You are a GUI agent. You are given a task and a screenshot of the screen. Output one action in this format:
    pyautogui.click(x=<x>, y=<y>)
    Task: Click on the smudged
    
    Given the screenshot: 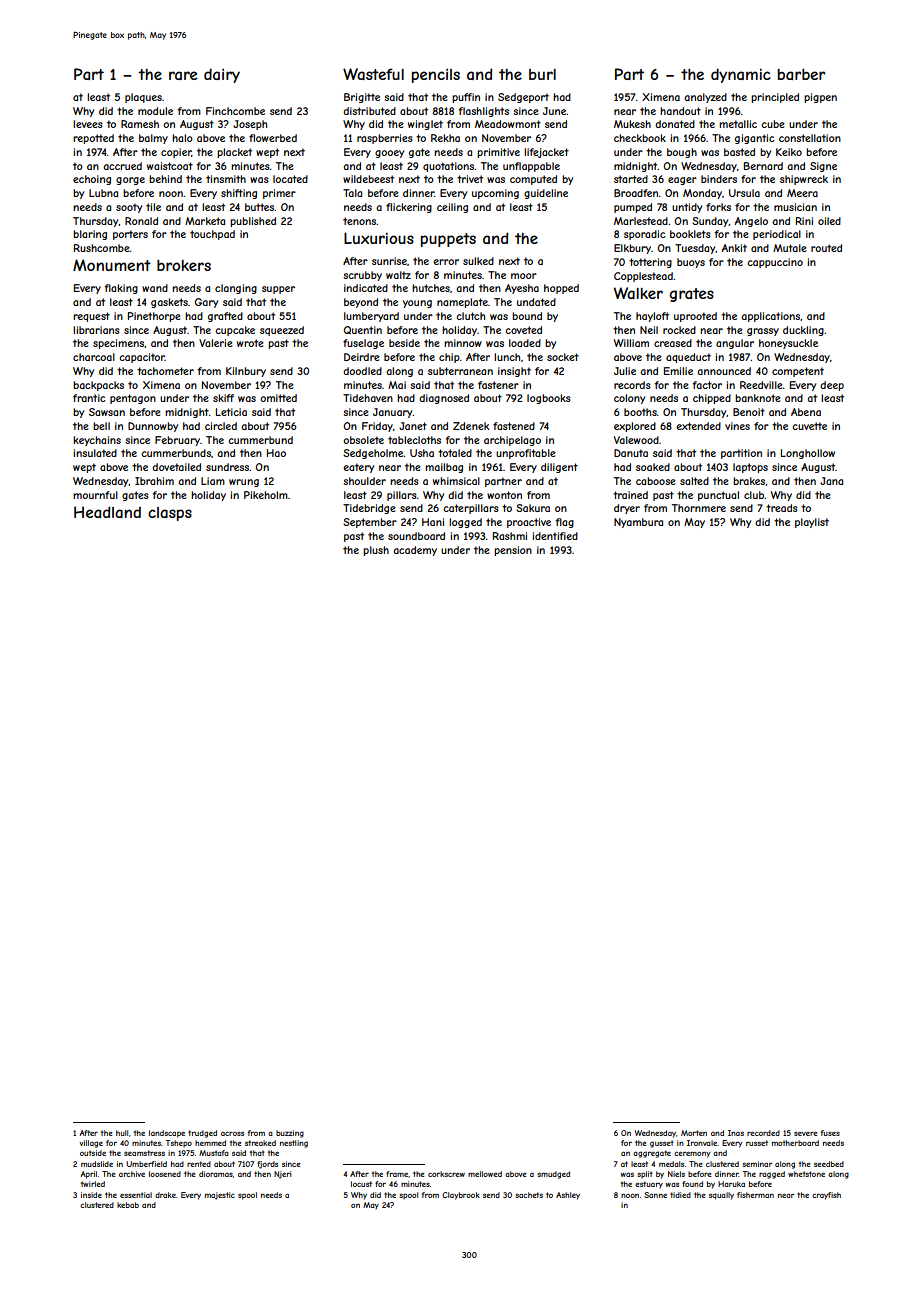 What is the action you would take?
    pyautogui.click(x=554, y=1175)
